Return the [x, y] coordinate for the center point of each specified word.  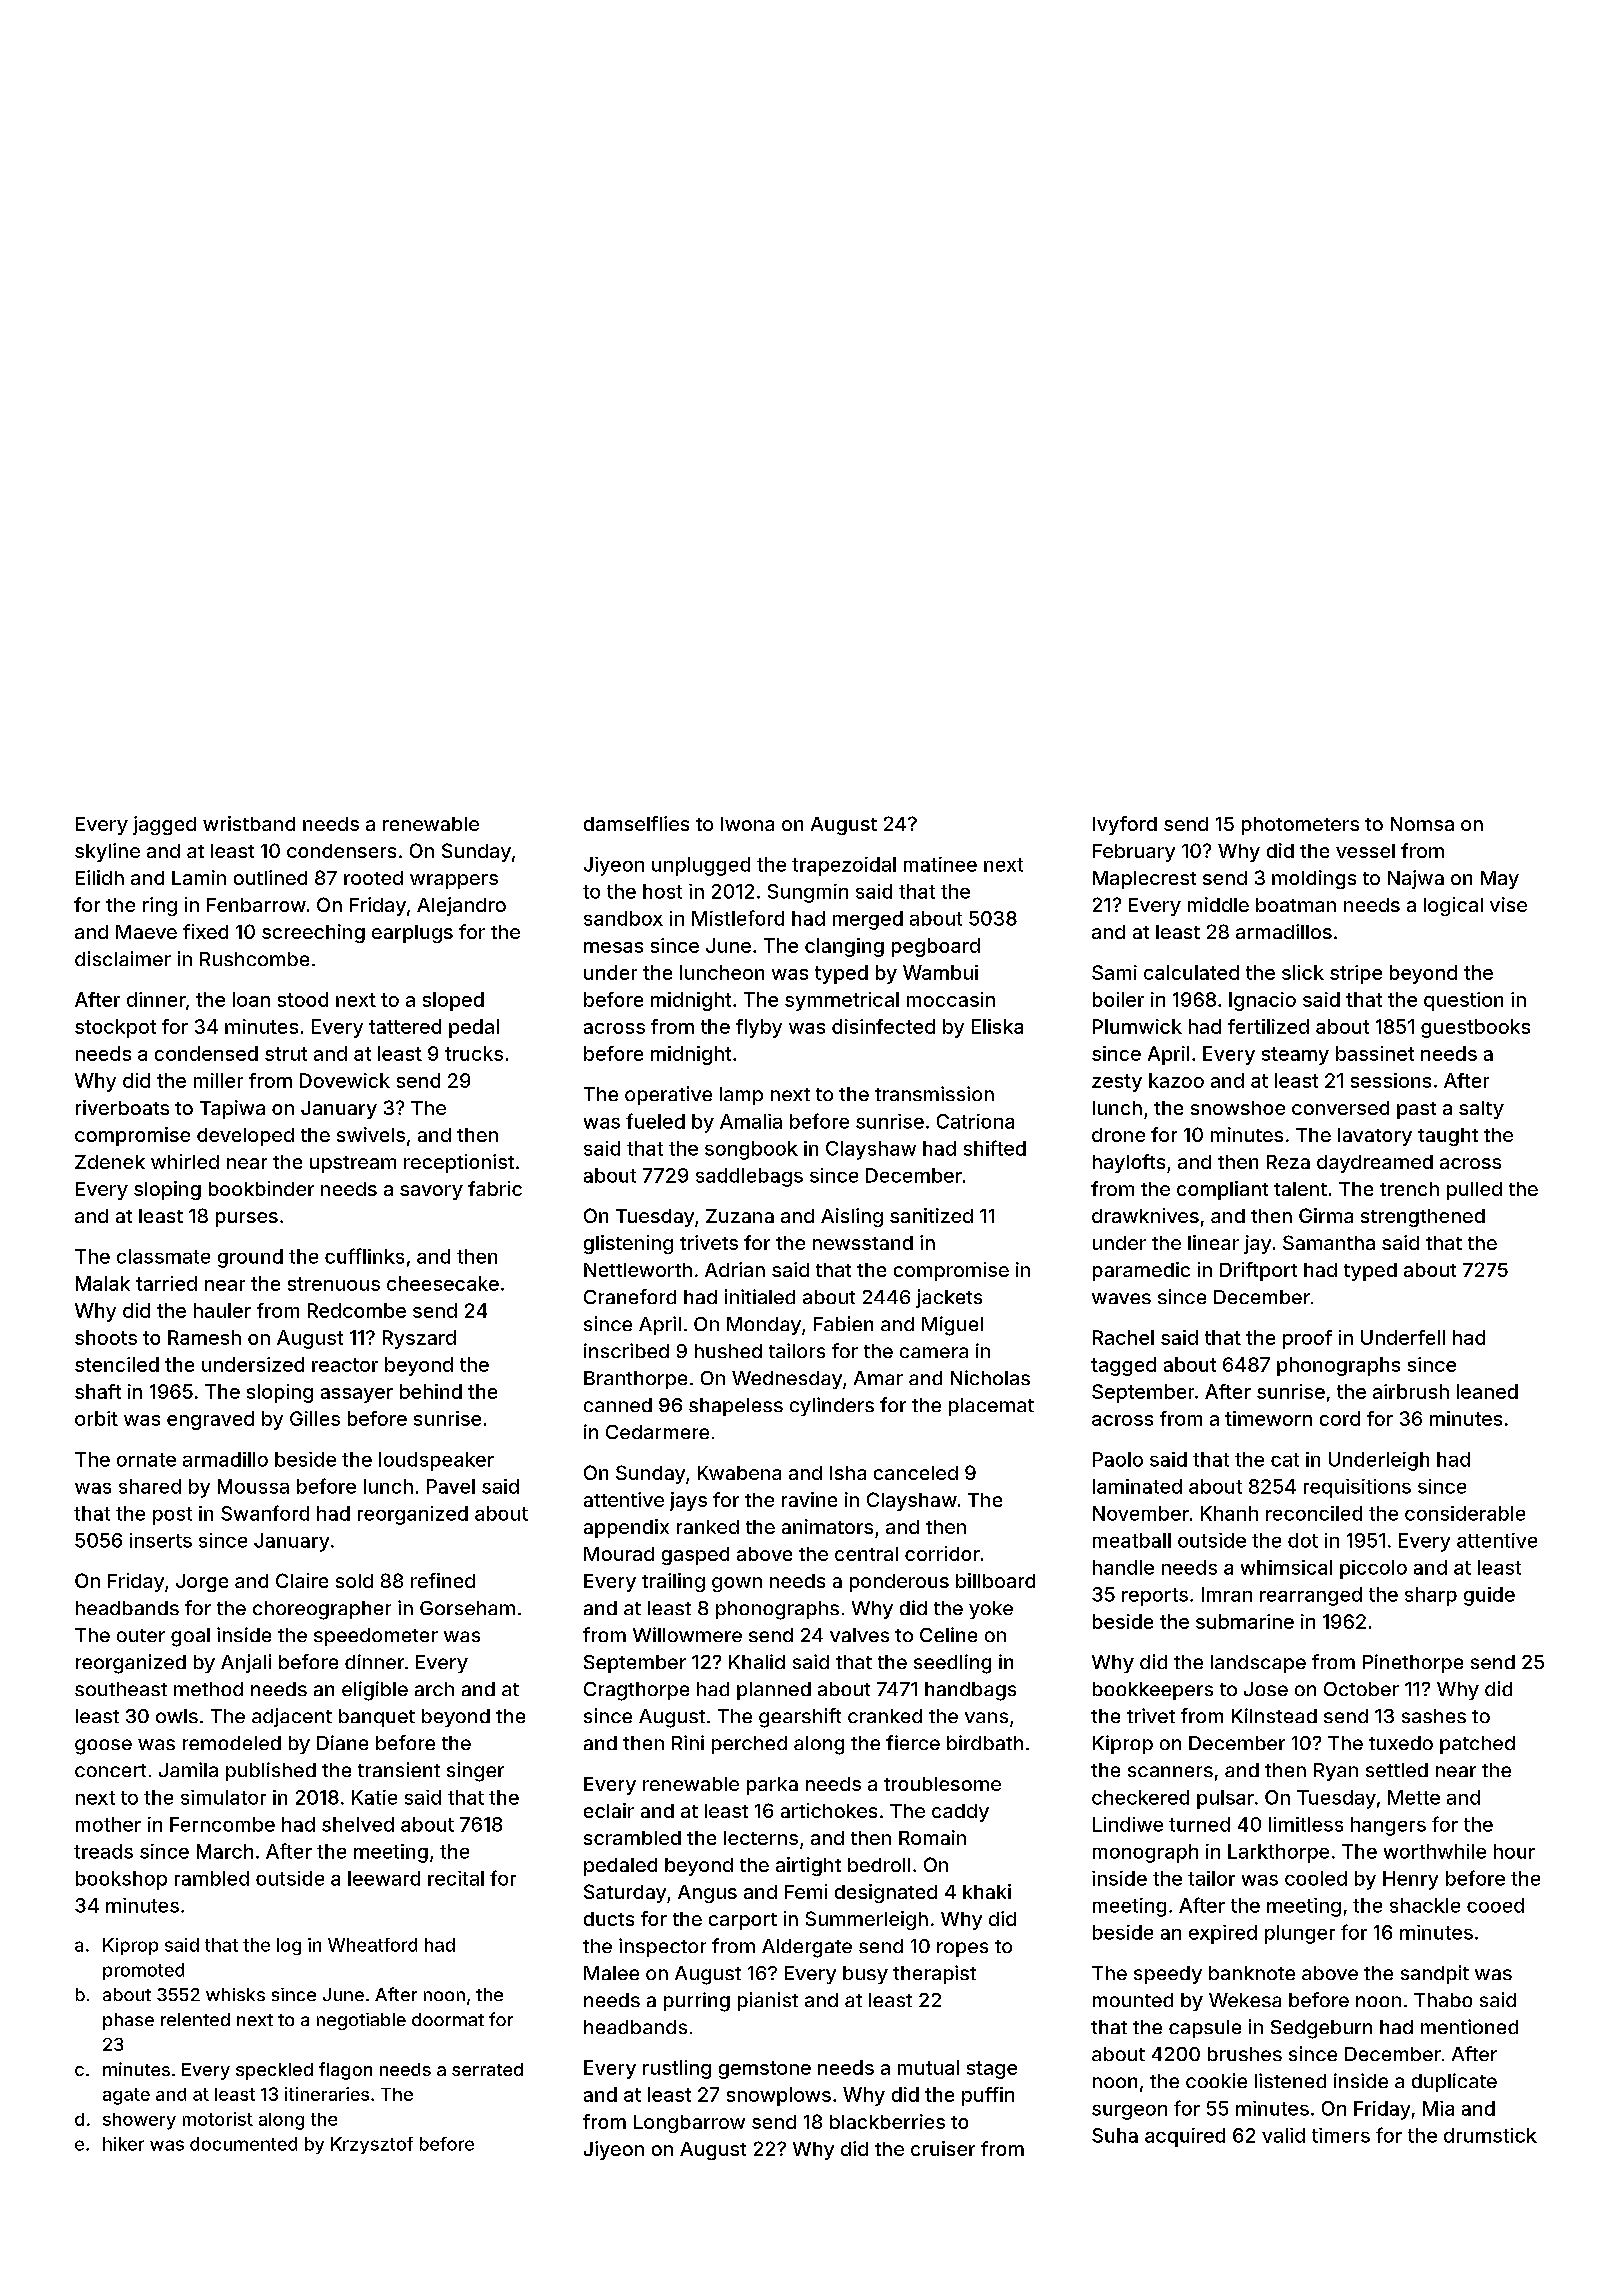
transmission [934, 1093]
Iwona [747, 824]
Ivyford [1125, 825]
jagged [164, 825]
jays [688, 1501]
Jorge [202, 1583]
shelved [358, 1824]
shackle [1425, 1905]
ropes [962, 1949]
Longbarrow [689, 2124]
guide [1489, 1596]
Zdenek [110, 1162]
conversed [1340, 1108]
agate [126, 2096]
